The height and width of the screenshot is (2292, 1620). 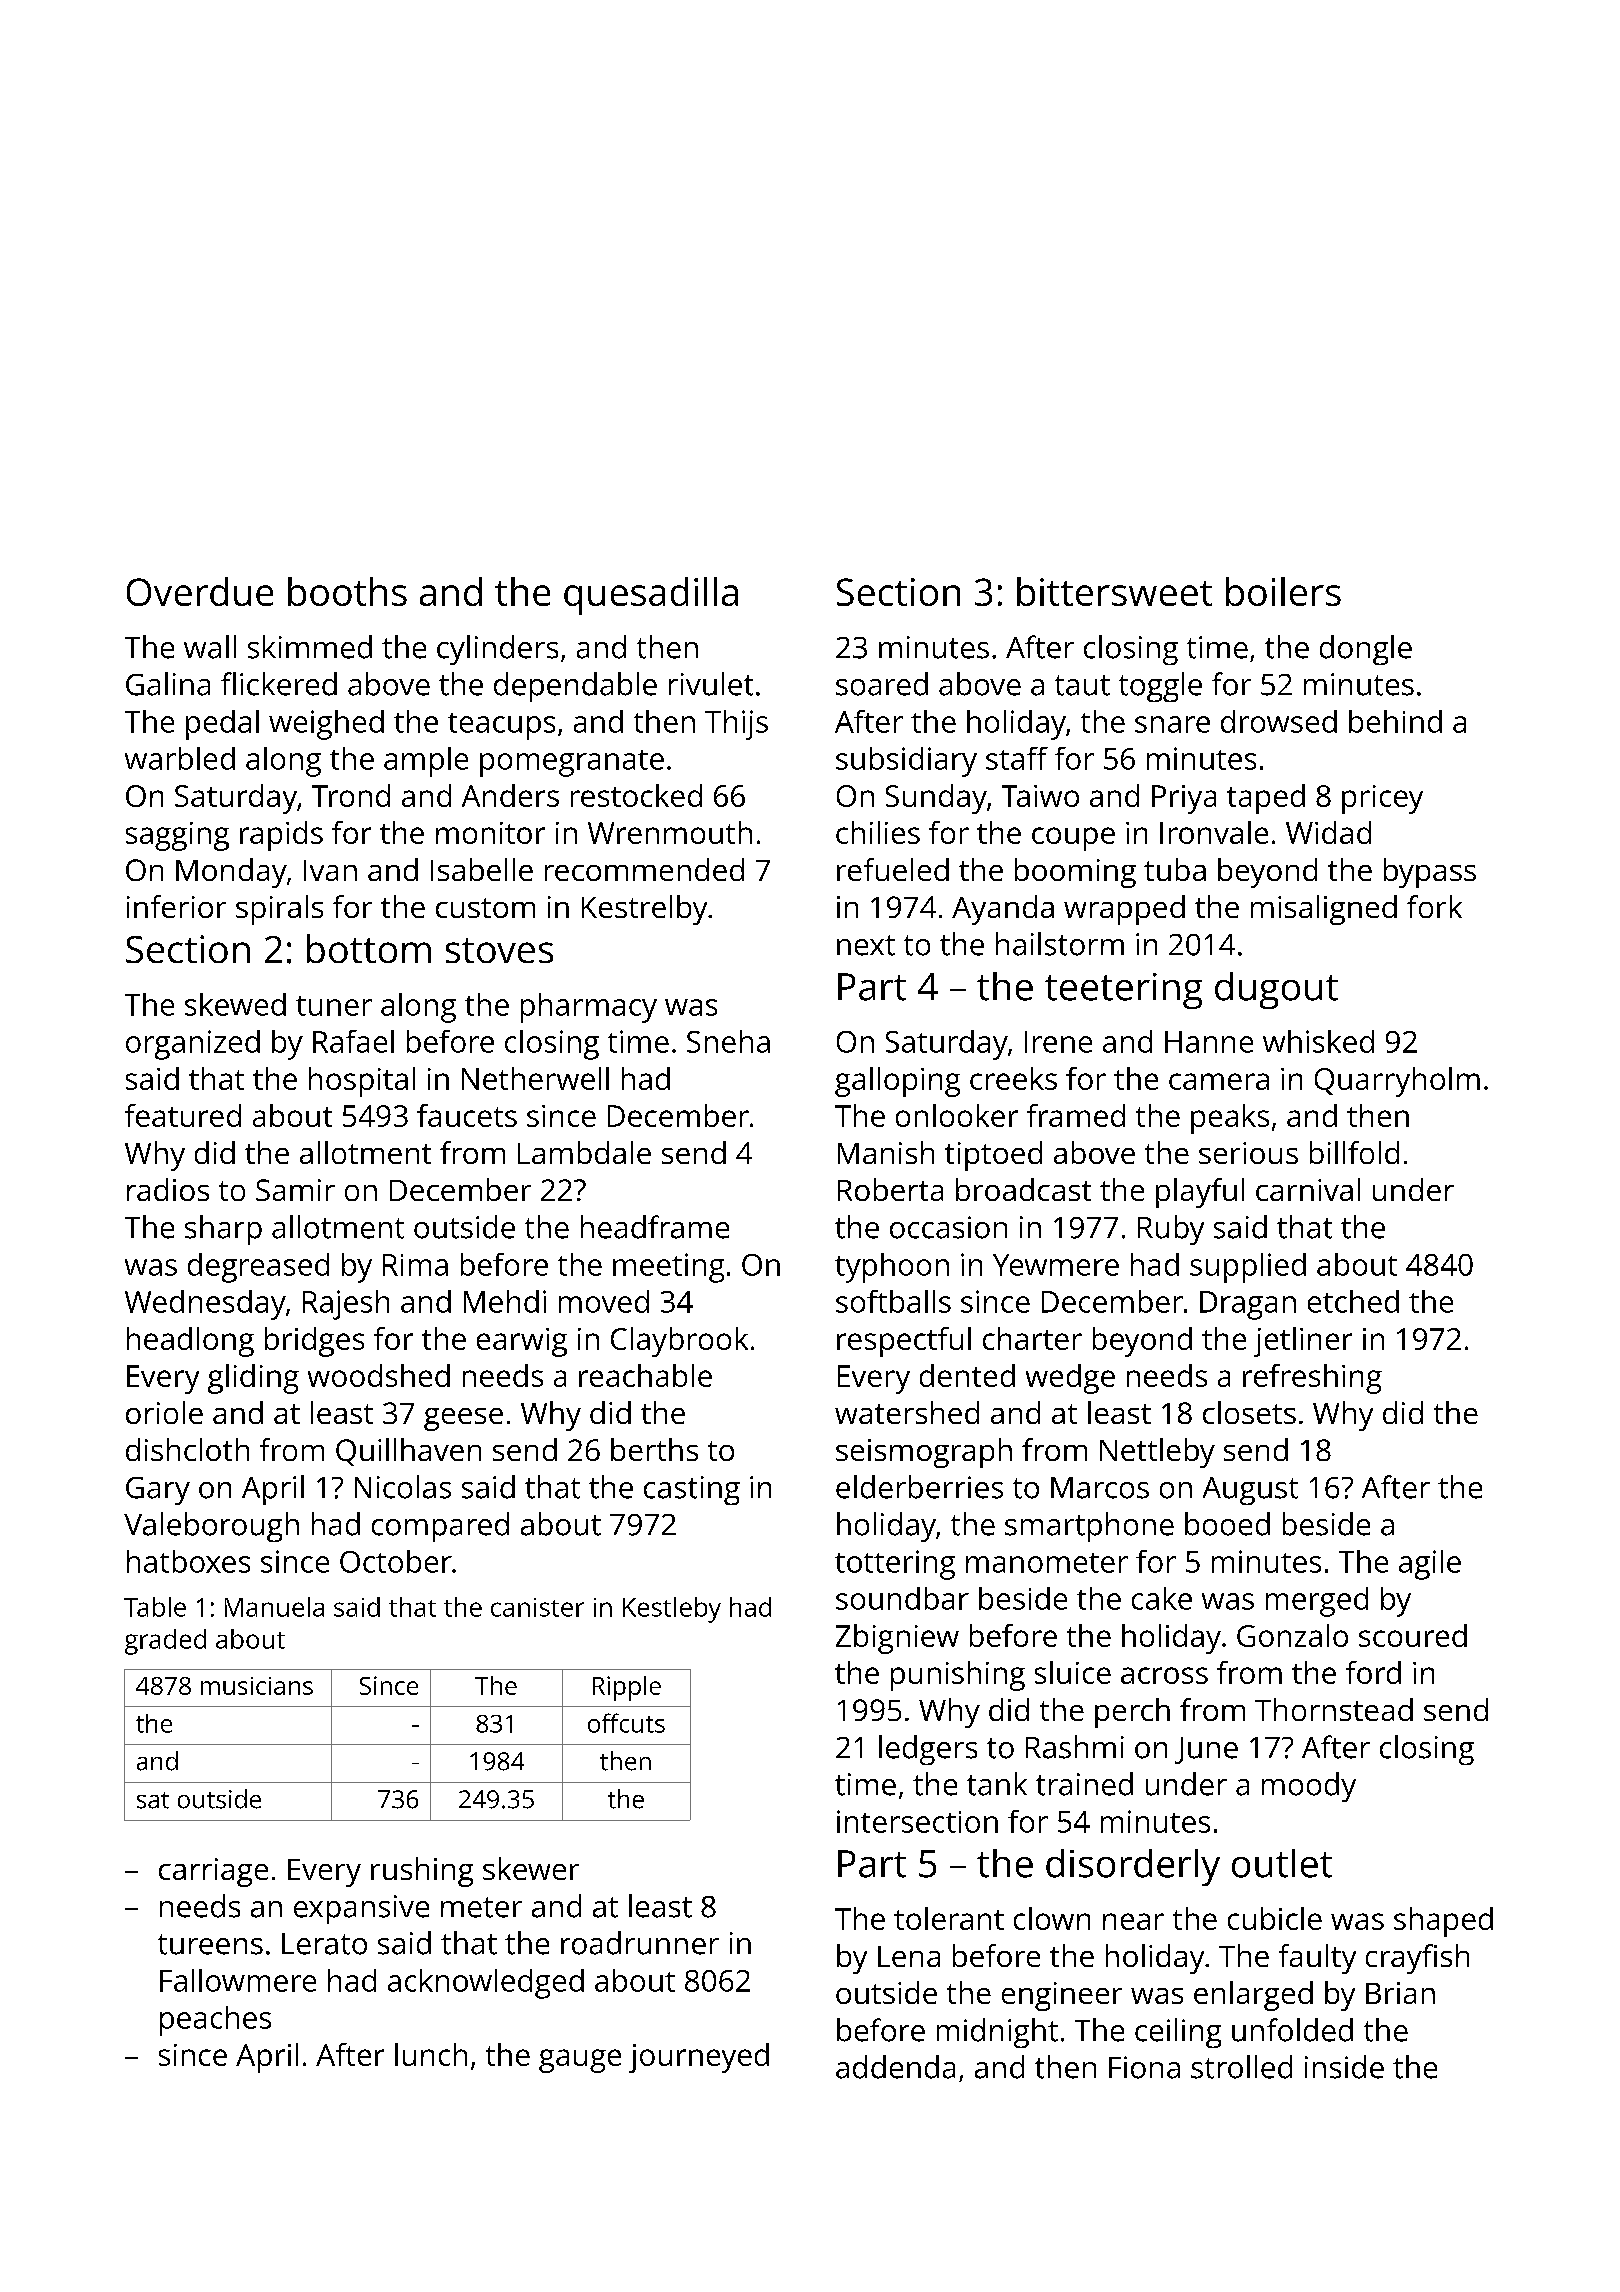 I want to click on Overdue, so click(x=200, y=591).
